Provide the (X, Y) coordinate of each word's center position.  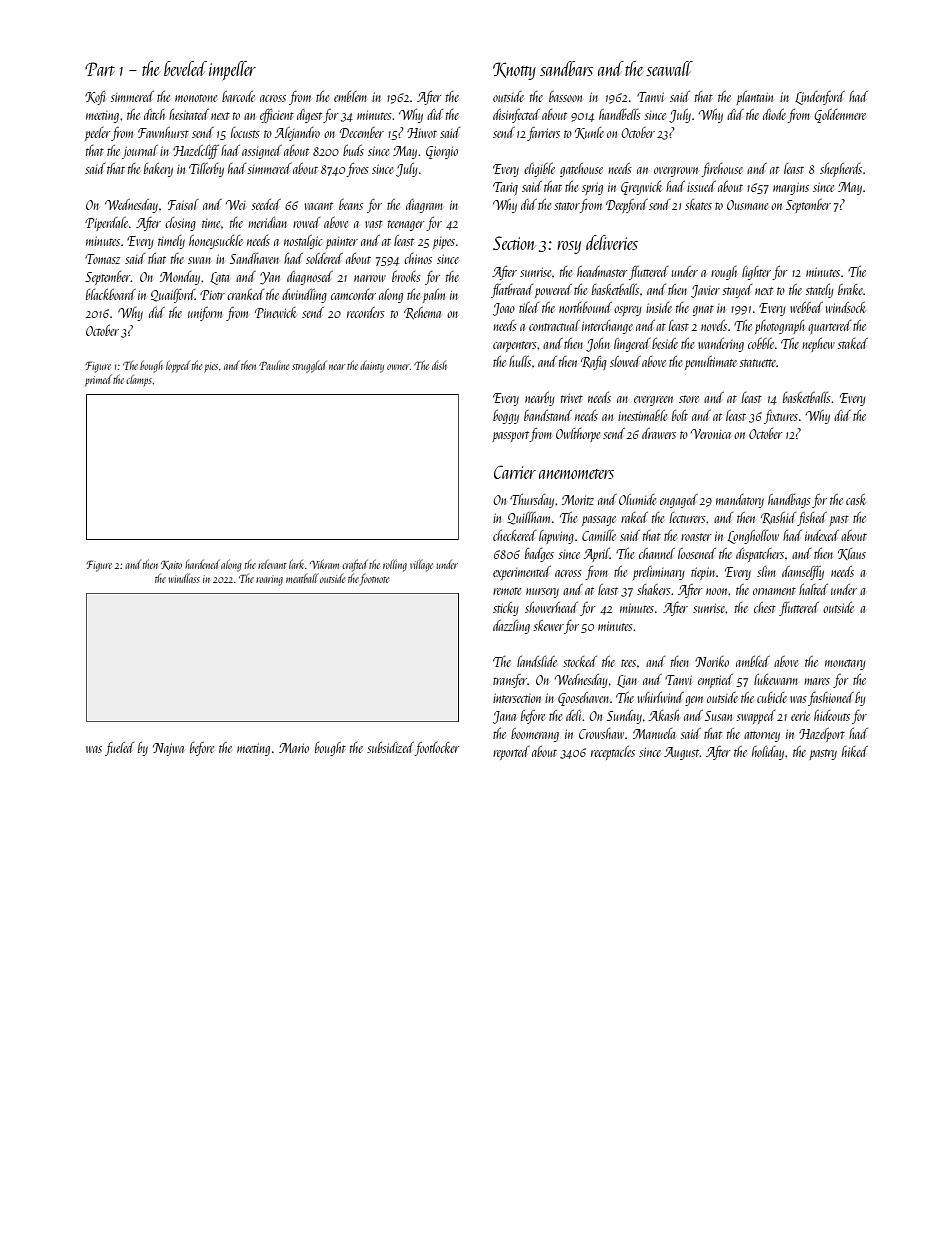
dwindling (304, 296)
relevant (272, 564)
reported (511, 753)
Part (100, 69)
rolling (395, 565)
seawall (669, 68)
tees (628, 663)
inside (659, 307)
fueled (119, 749)
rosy (569, 247)
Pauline (274, 365)
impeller (232, 70)
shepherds (841, 170)
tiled (529, 307)
